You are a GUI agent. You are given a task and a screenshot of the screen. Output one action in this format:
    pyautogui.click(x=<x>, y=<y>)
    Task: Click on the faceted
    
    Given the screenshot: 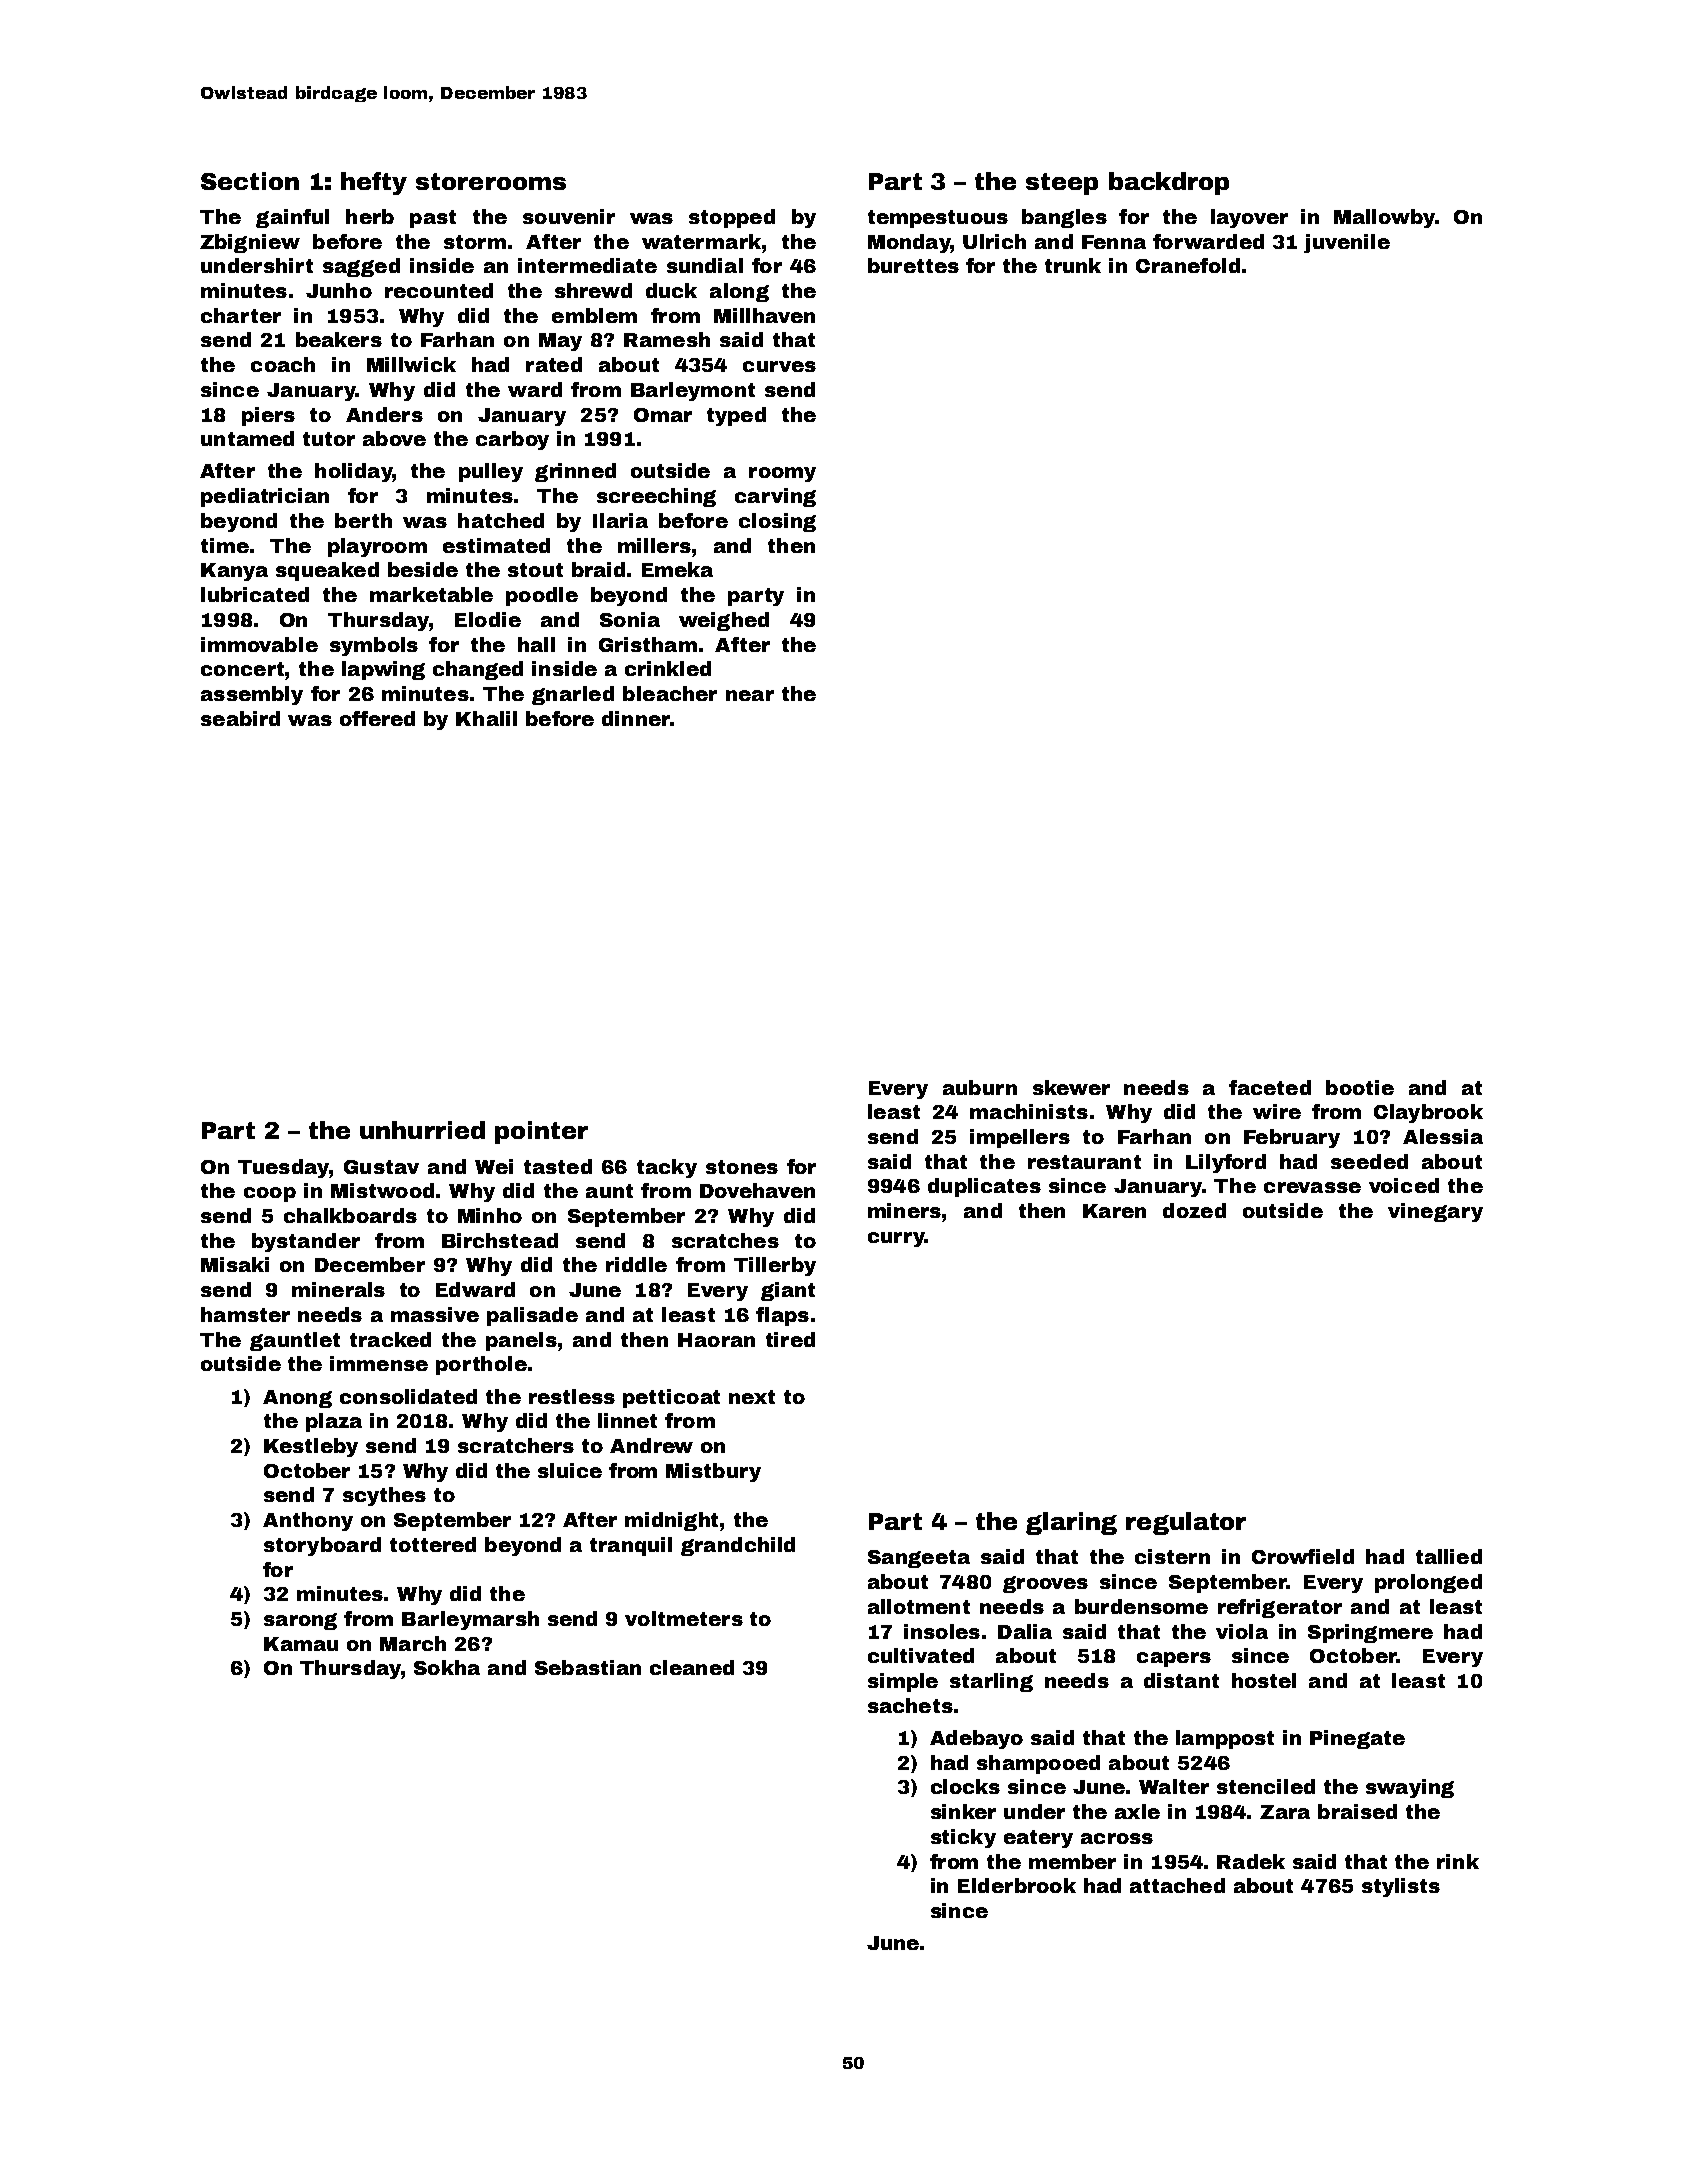 What is the action you would take?
    pyautogui.click(x=1270, y=1087)
